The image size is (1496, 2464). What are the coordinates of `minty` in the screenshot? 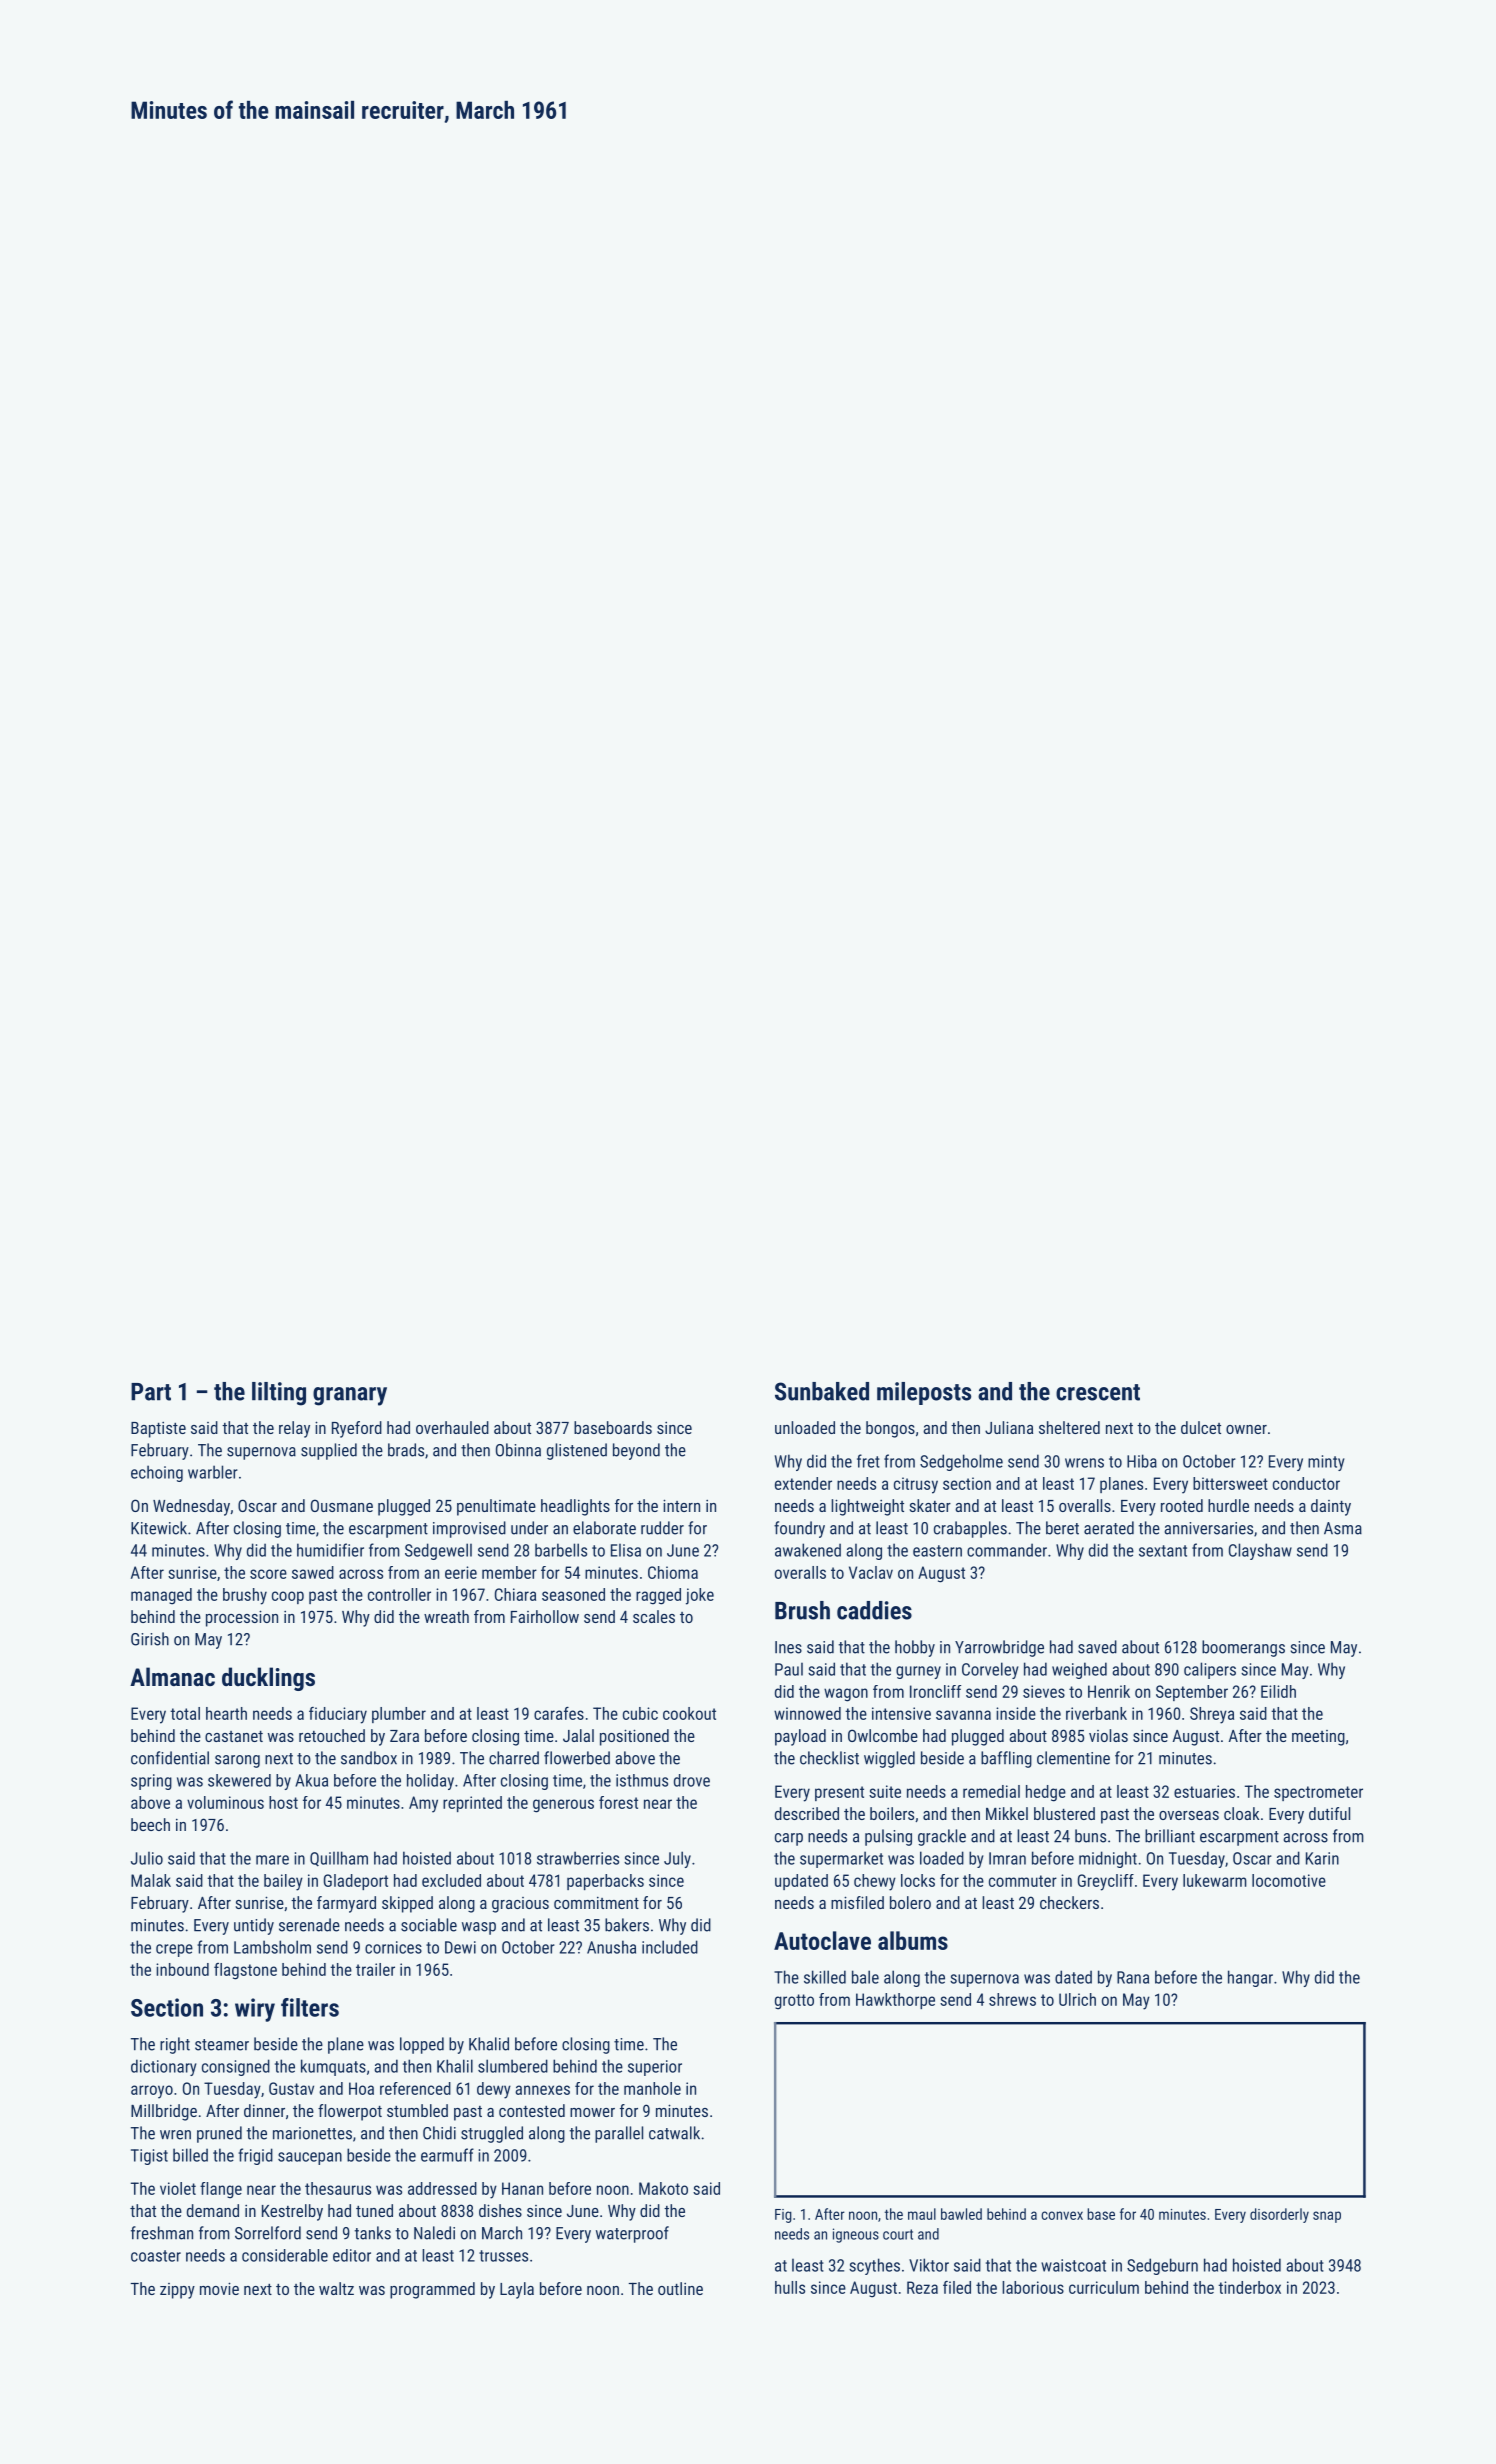 It's located at (1326, 1463).
